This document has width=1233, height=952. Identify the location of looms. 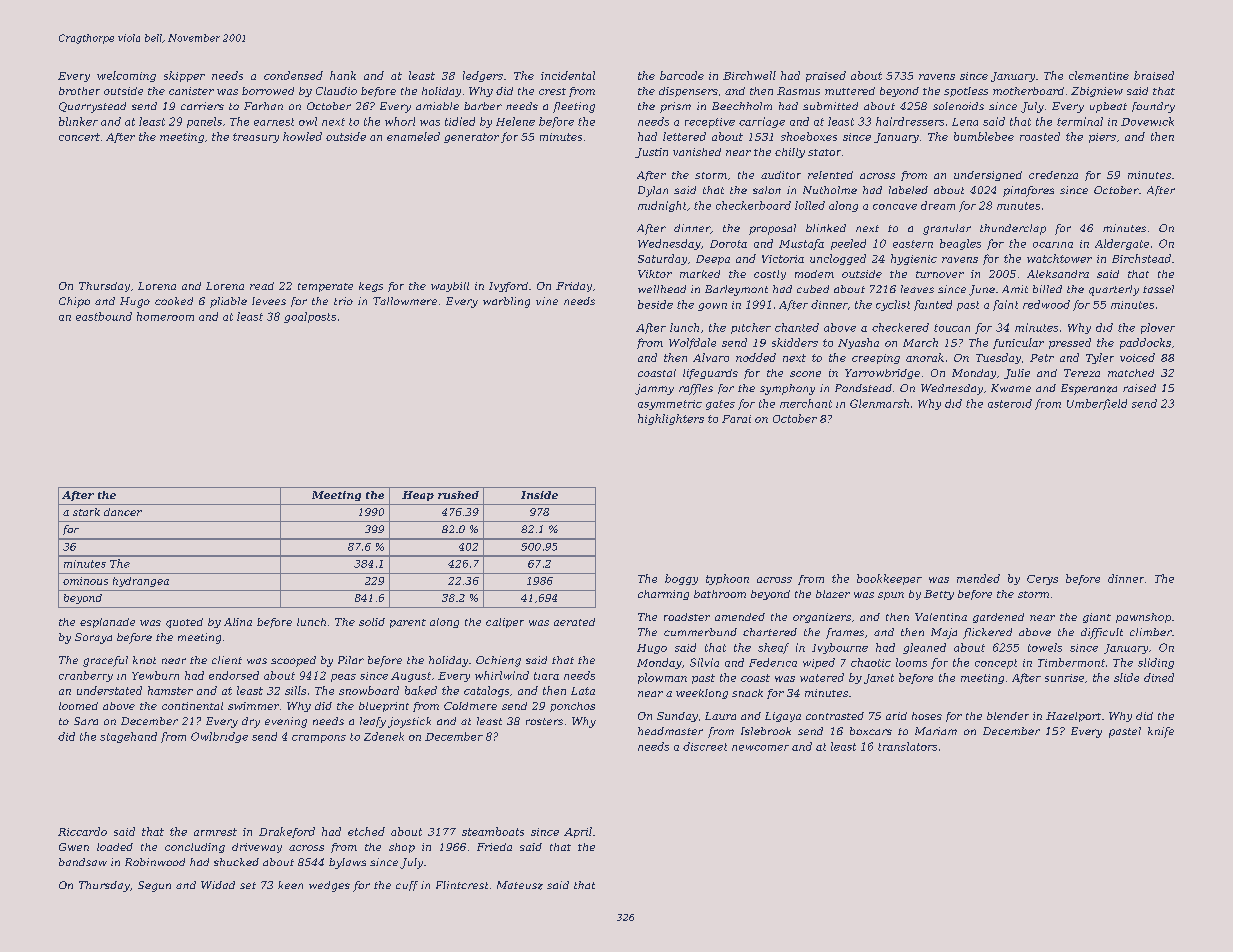
(911, 662).
